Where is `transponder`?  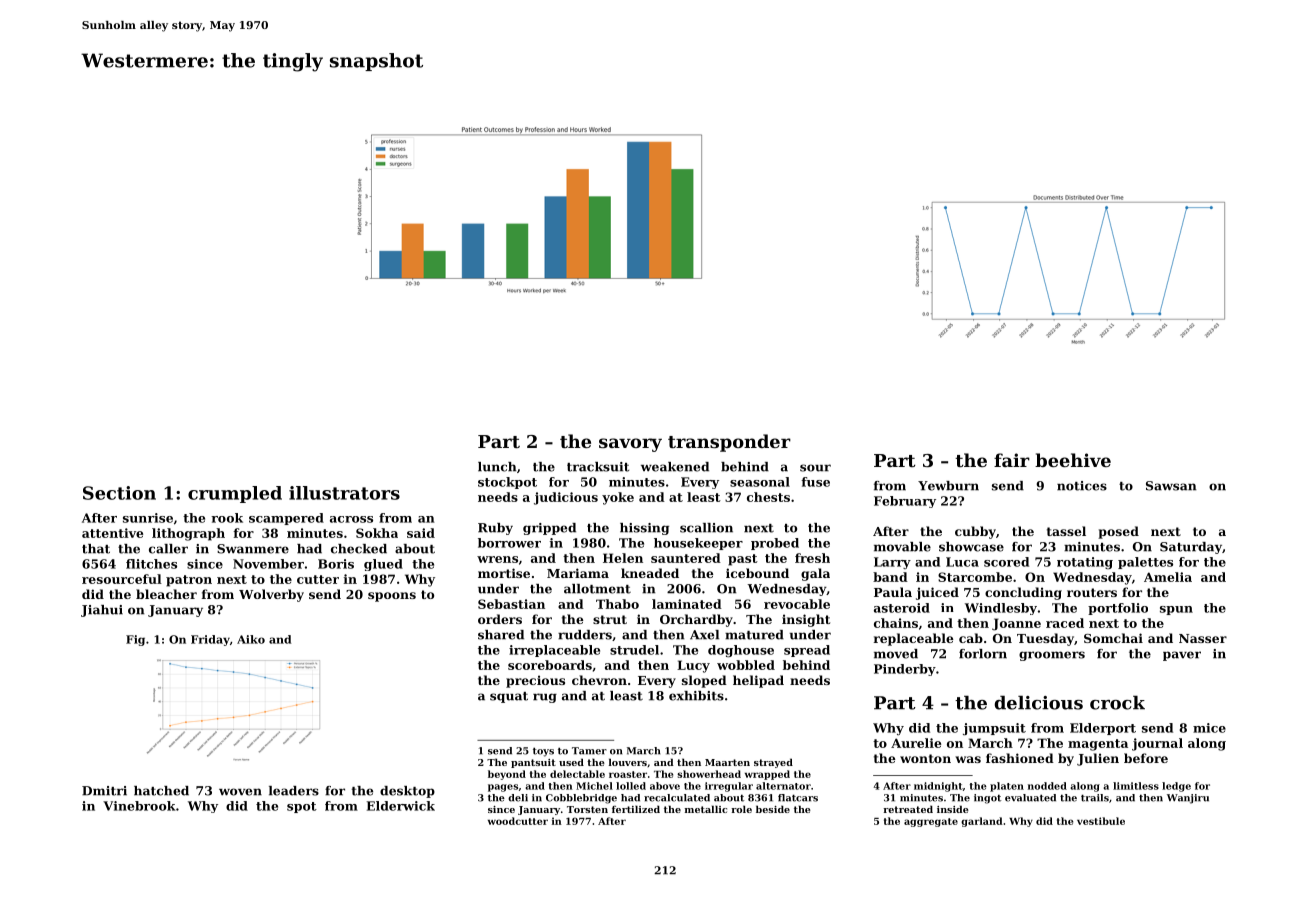
transponder is located at coordinates (729, 443).
